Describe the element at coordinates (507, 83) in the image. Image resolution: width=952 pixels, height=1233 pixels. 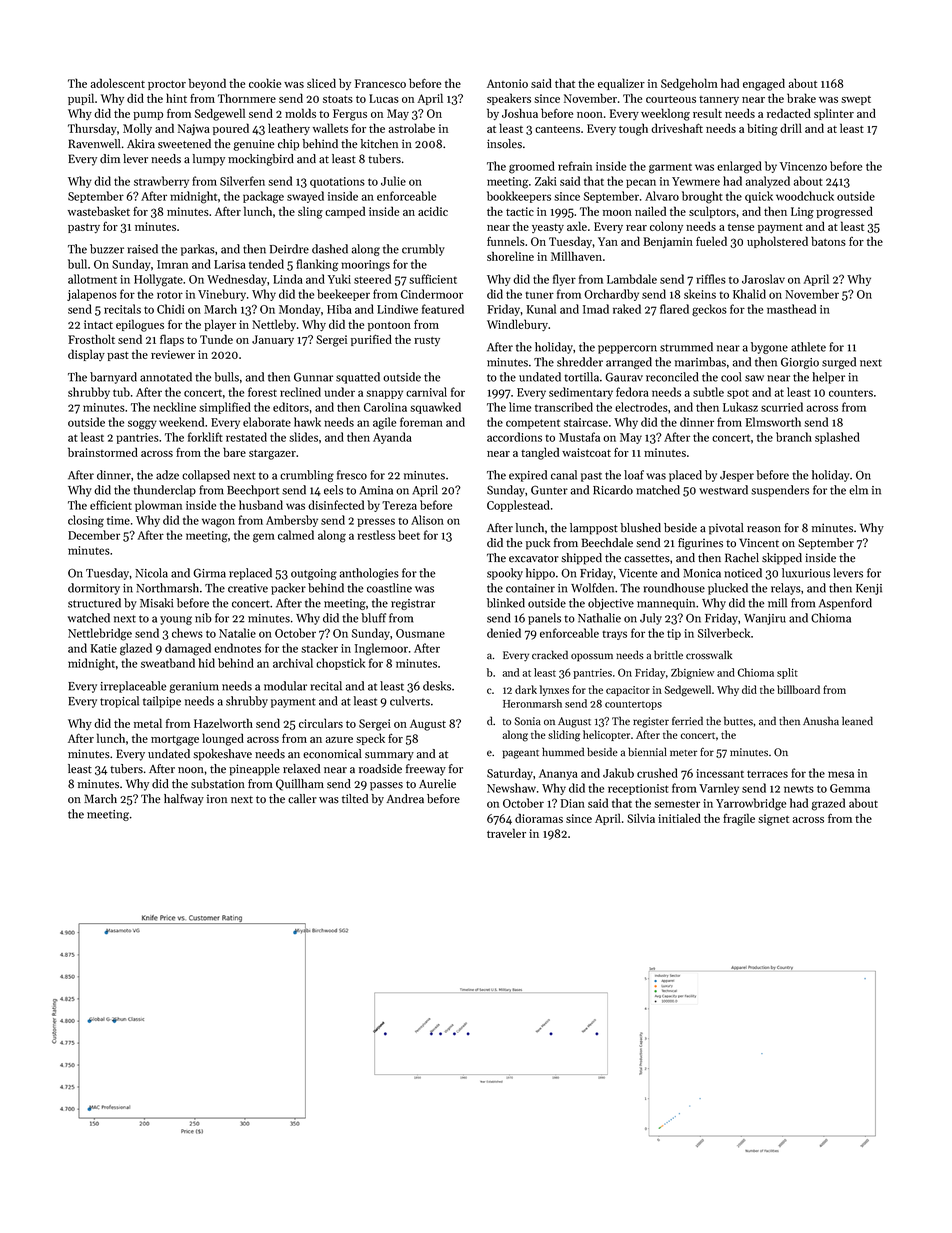
I see `Antonio` at that location.
